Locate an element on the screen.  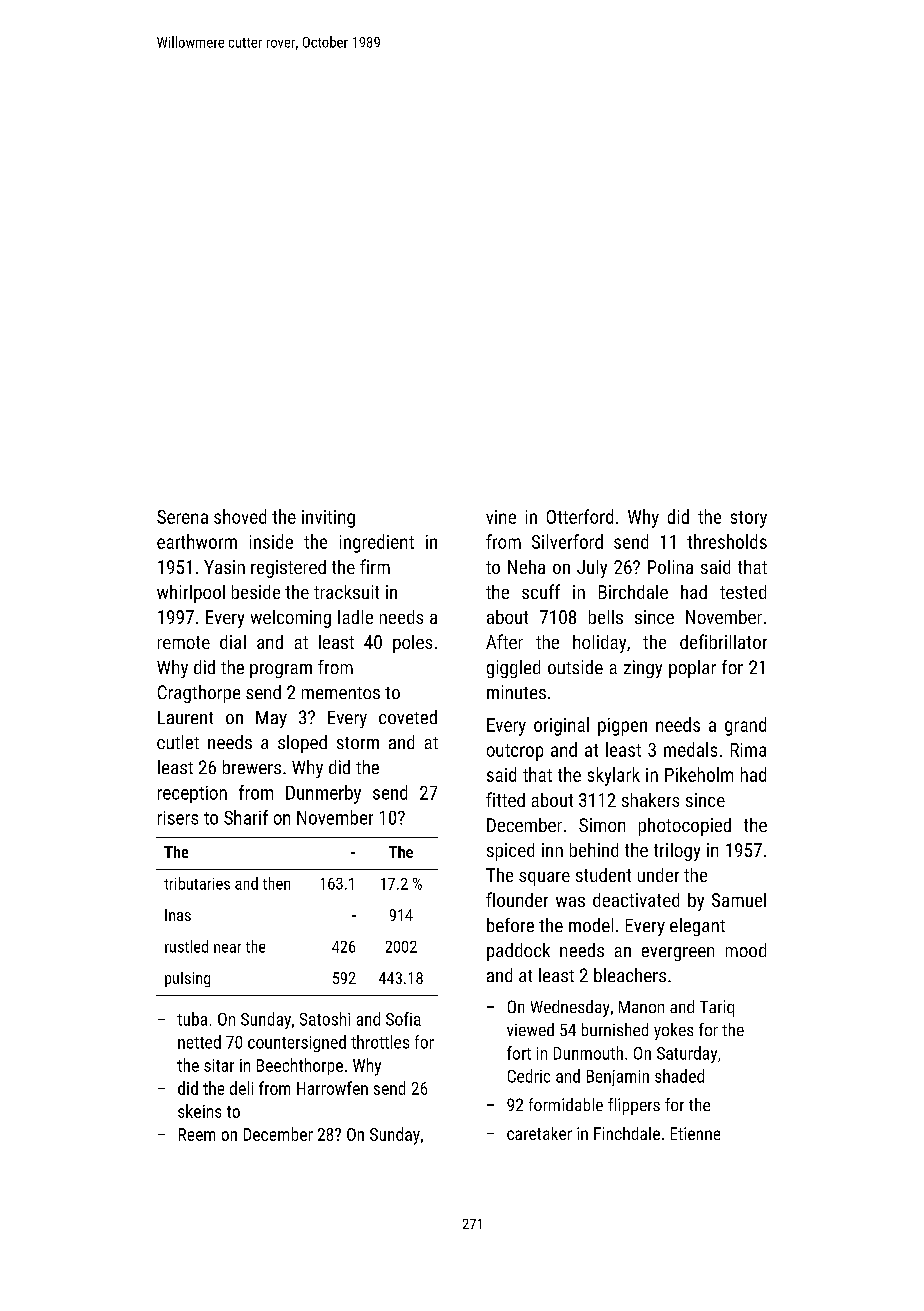
original is located at coordinates (561, 726).
